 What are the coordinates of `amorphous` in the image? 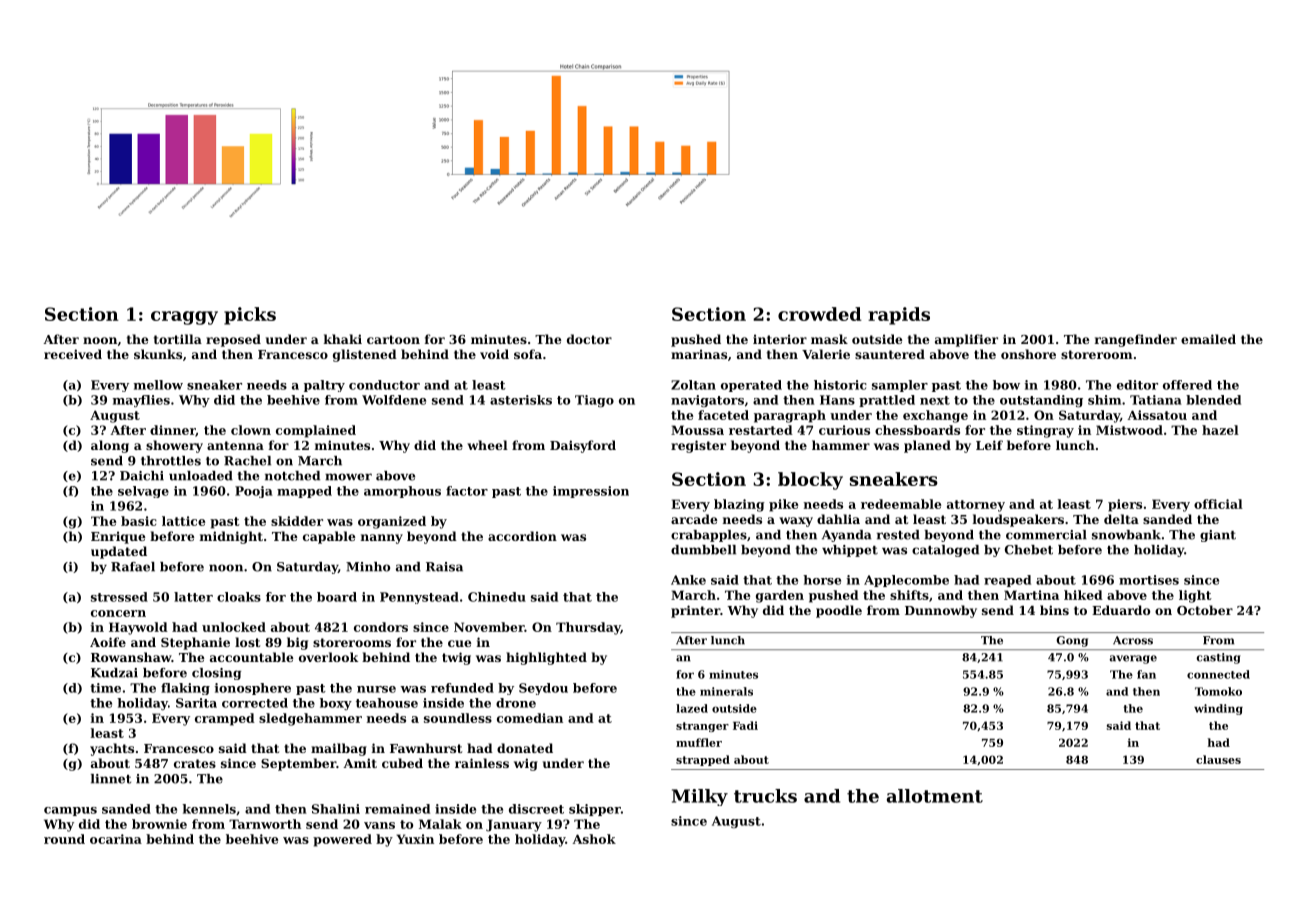 It's located at (402, 492).
